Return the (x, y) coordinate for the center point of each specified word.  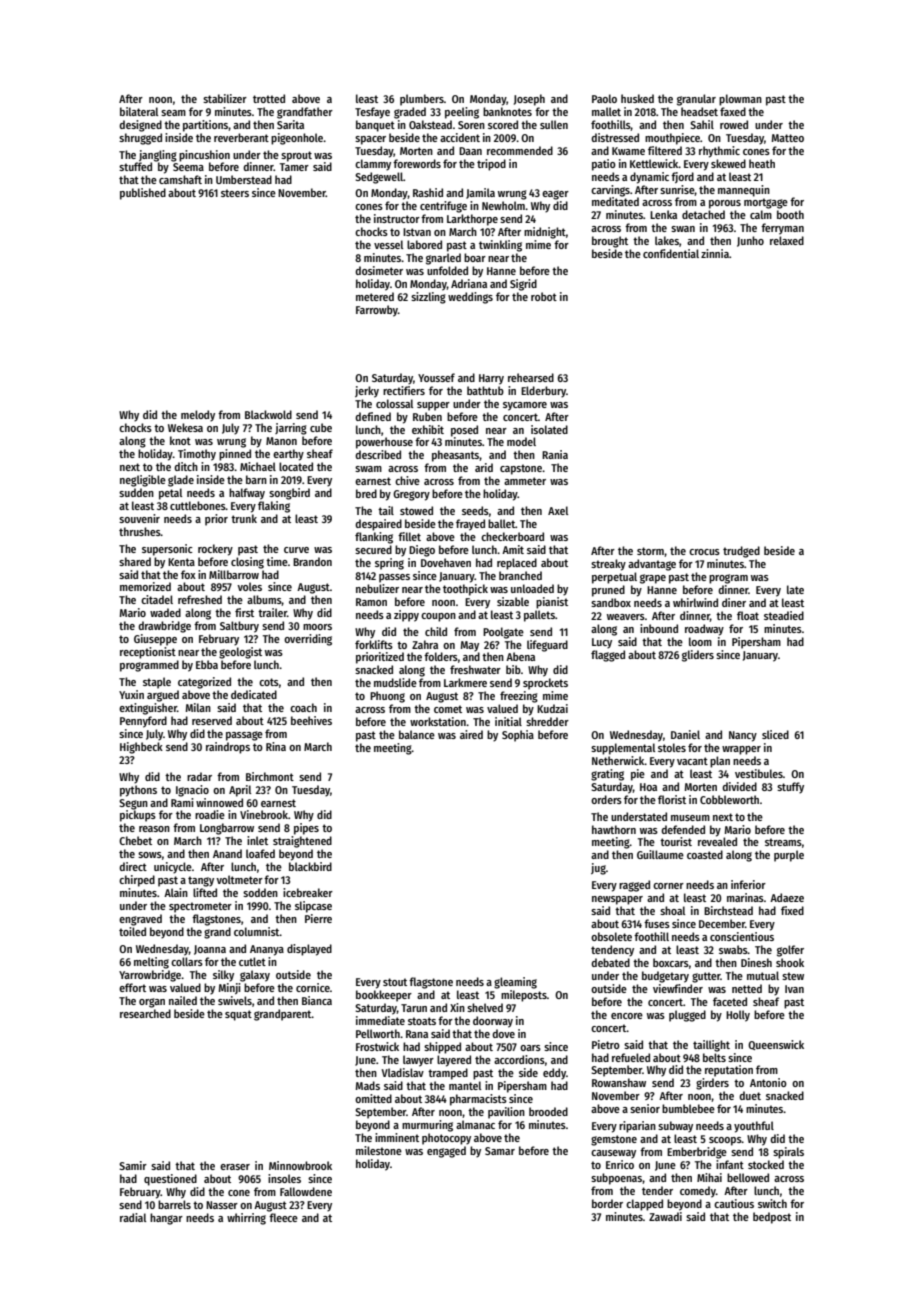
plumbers (422, 100)
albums (264, 600)
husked (637, 98)
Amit (513, 549)
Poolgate (503, 633)
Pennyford (143, 722)
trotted (269, 98)
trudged (741, 552)
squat (238, 1015)
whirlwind (695, 602)
